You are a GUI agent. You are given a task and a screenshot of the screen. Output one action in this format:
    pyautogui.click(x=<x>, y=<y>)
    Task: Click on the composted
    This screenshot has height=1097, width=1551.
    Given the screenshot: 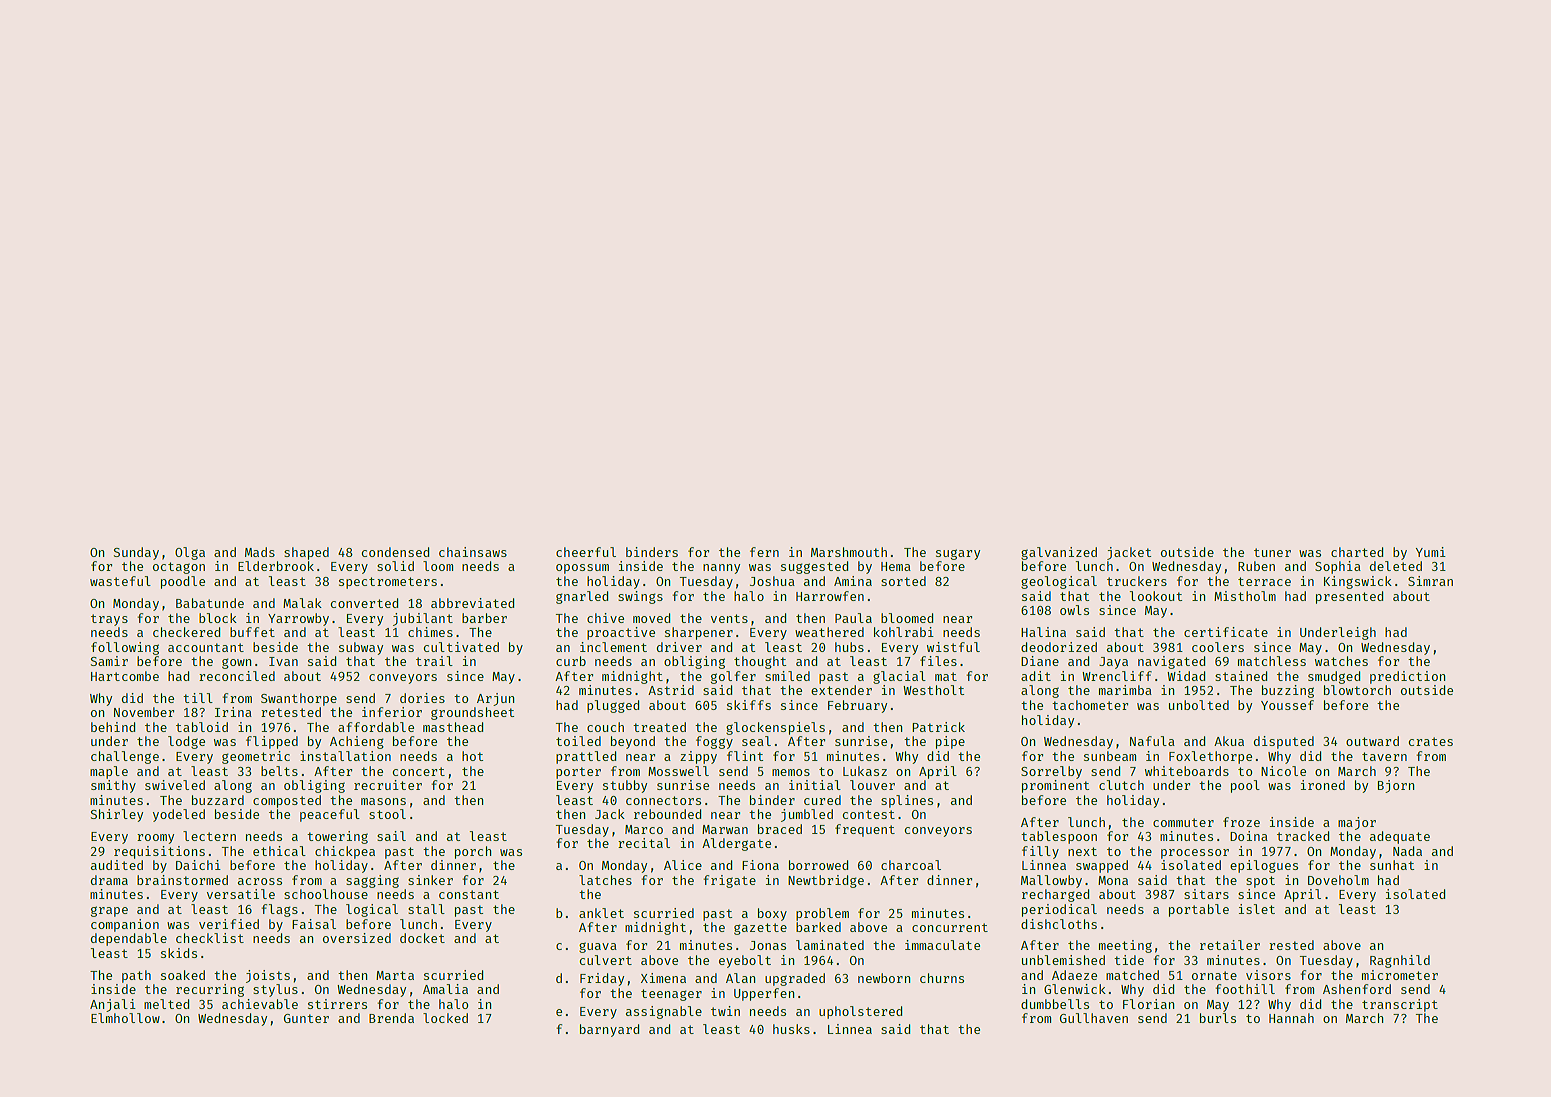 What is the action you would take?
    pyautogui.click(x=287, y=801)
